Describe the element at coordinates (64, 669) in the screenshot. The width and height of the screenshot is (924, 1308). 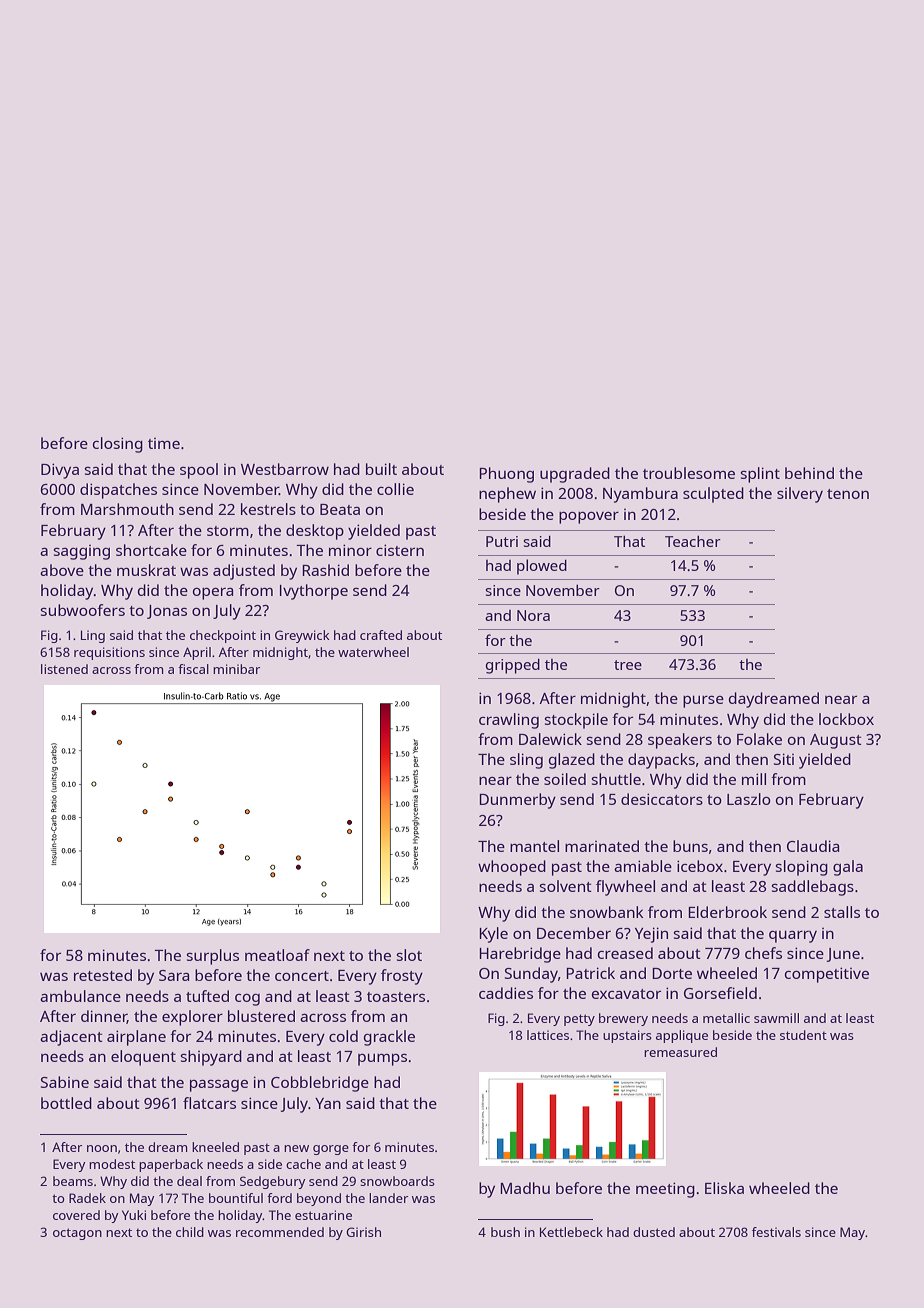
I see `listened` at that location.
